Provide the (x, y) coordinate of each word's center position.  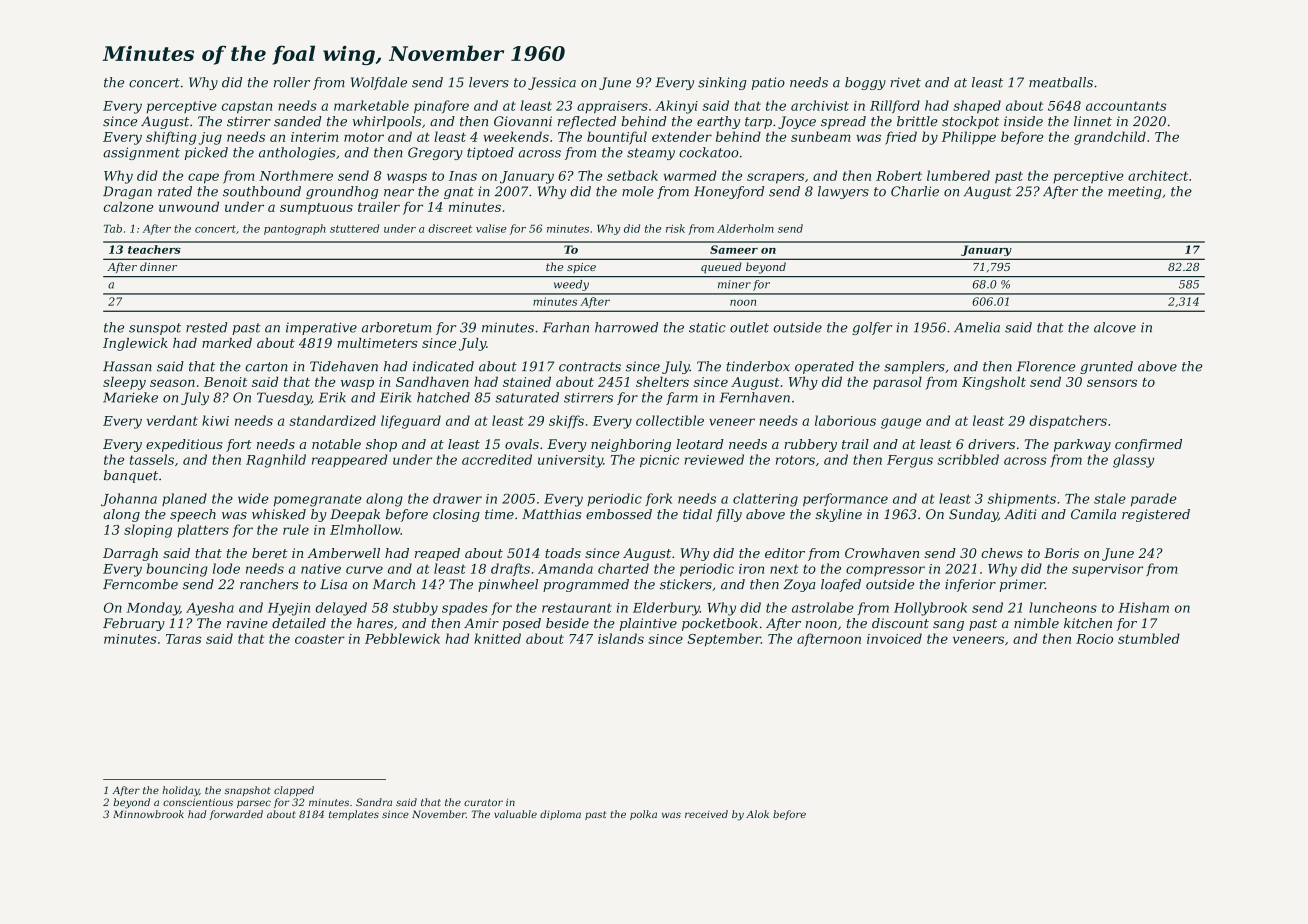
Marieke (130, 397)
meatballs (1061, 82)
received (706, 814)
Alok (757, 814)
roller (292, 82)
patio (768, 83)
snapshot (247, 791)
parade (1154, 499)
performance (845, 499)
